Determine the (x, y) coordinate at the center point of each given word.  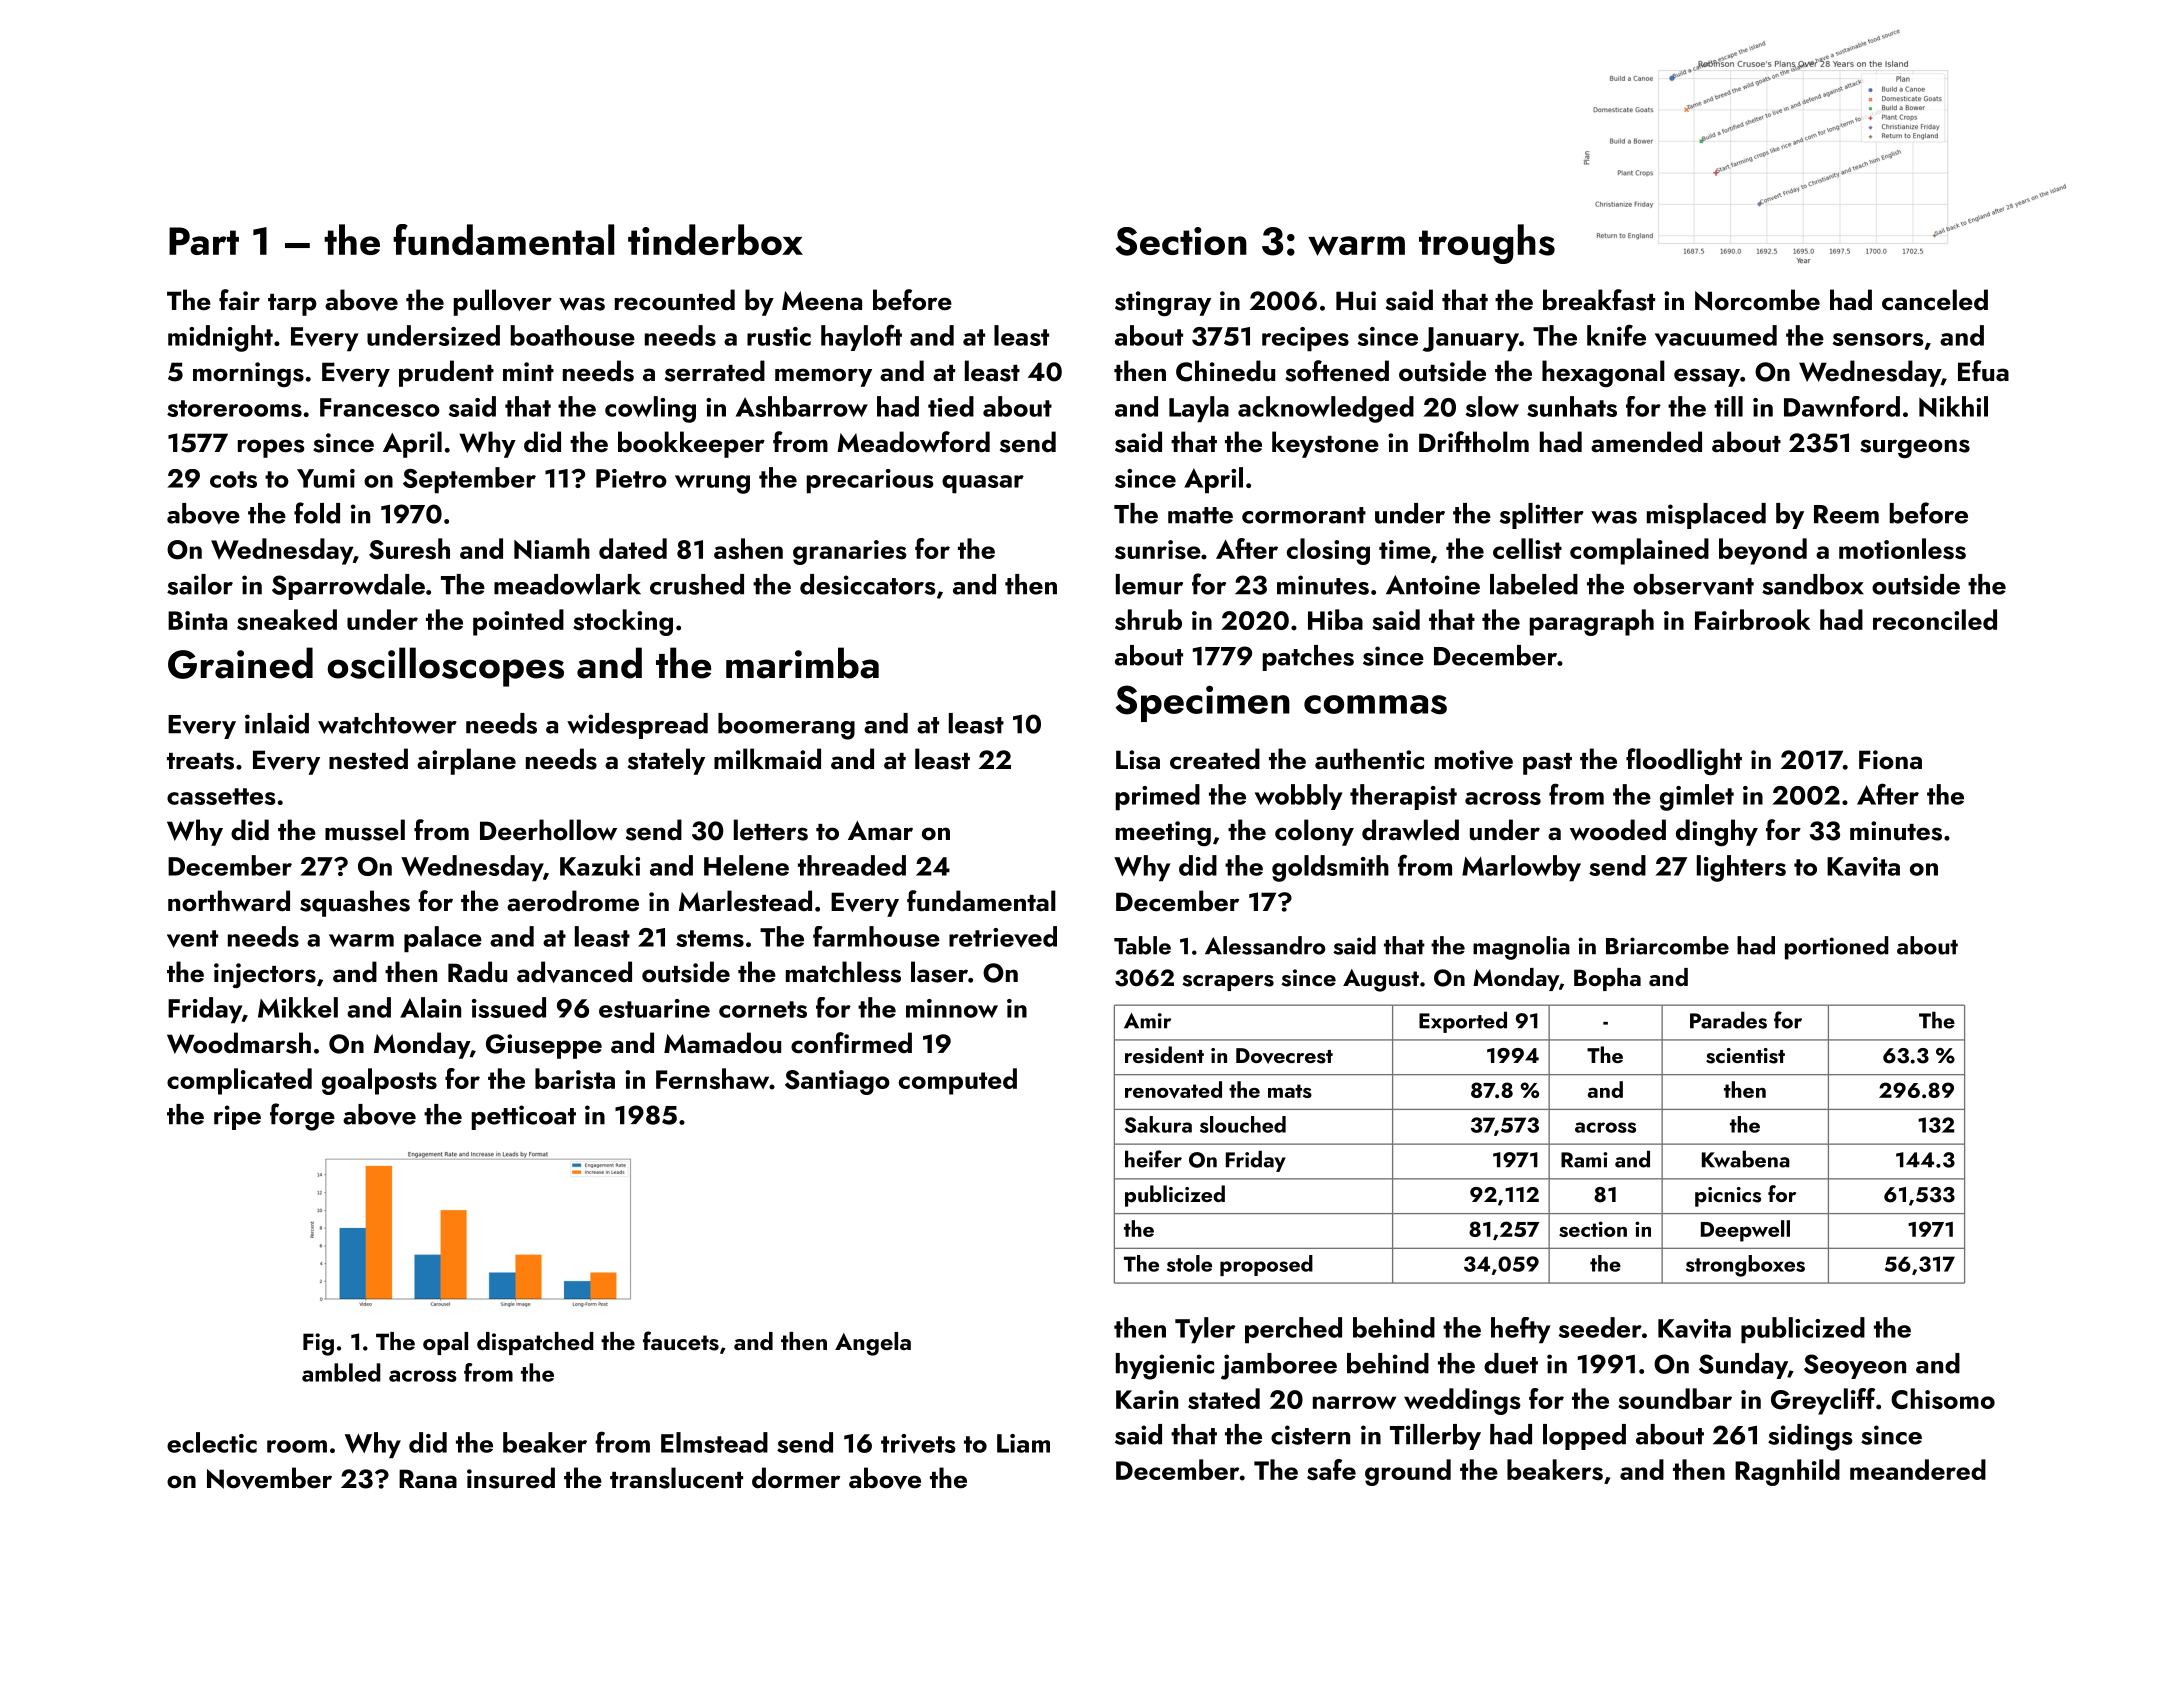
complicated (239, 1081)
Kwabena (1746, 1159)
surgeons (1915, 448)
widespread (637, 726)
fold (317, 513)
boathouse (573, 335)
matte (1200, 515)
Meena (822, 301)
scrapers (1228, 983)
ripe (237, 1117)
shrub (1148, 619)
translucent (676, 1478)
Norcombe (1757, 300)
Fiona (1890, 760)
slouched (1243, 1124)
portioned (1837, 948)
